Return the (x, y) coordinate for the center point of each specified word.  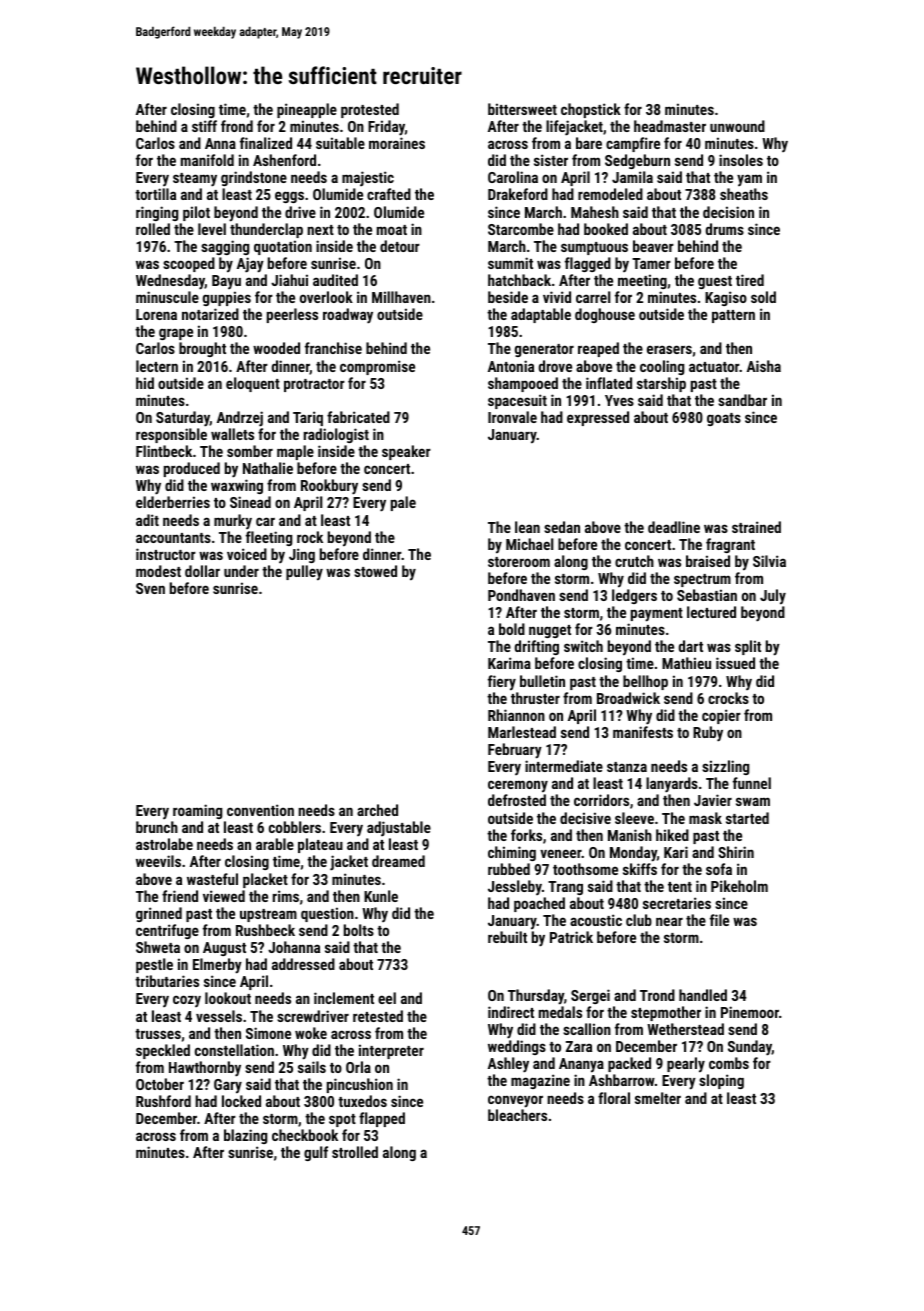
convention (260, 810)
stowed (375, 571)
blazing (245, 1136)
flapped (382, 1119)
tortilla (155, 194)
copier (721, 716)
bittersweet (522, 109)
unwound (737, 126)
